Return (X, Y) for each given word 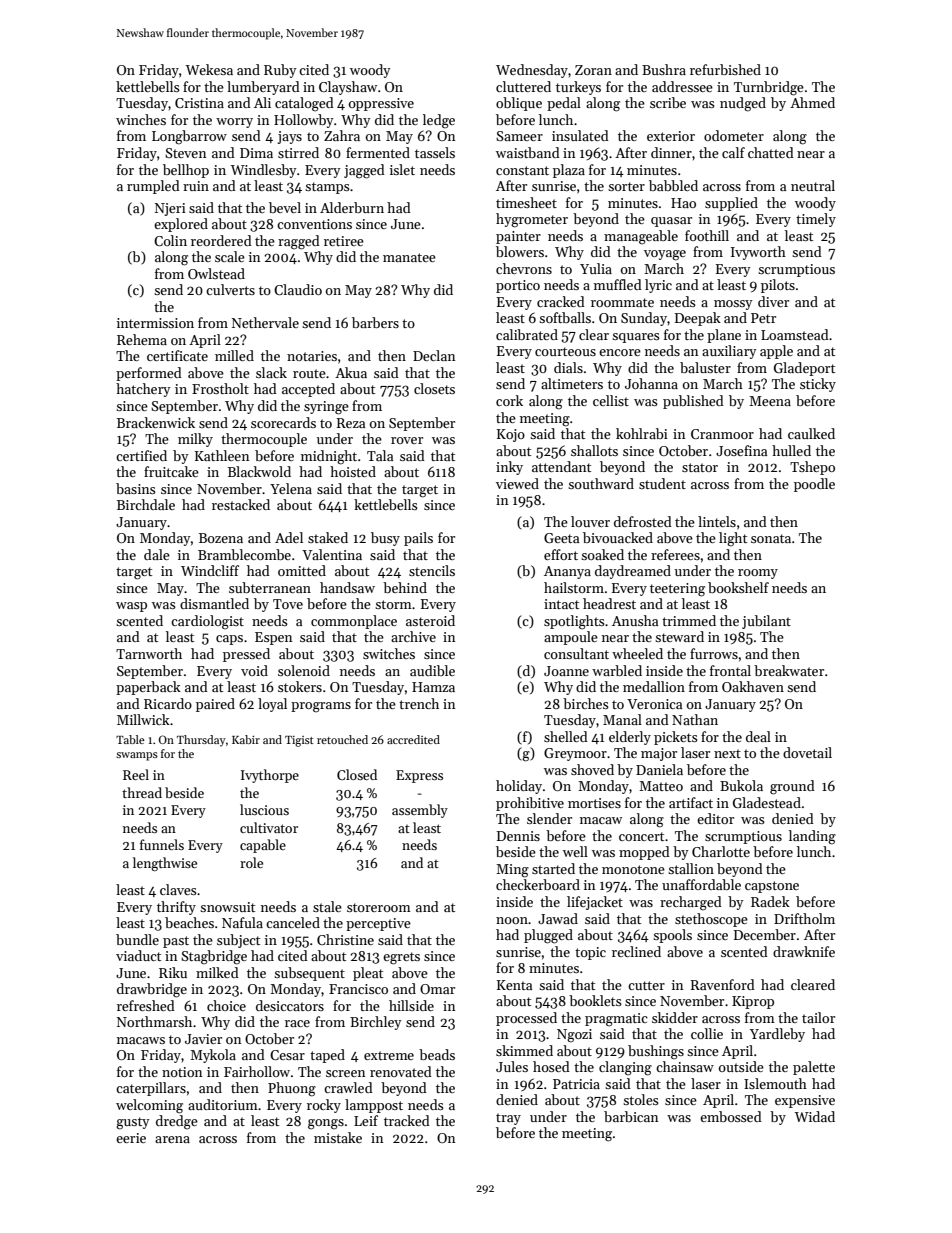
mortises (594, 803)
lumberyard (263, 88)
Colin (170, 240)
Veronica (654, 704)
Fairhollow (257, 1071)
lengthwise (165, 864)
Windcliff (210, 570)
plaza (569, 171)
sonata (771, 538)
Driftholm (804, 918)
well (575, 851)
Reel (136, 774)
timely (816, 220)
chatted (771, 152)
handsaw (347, 587)
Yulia (596, 268)
